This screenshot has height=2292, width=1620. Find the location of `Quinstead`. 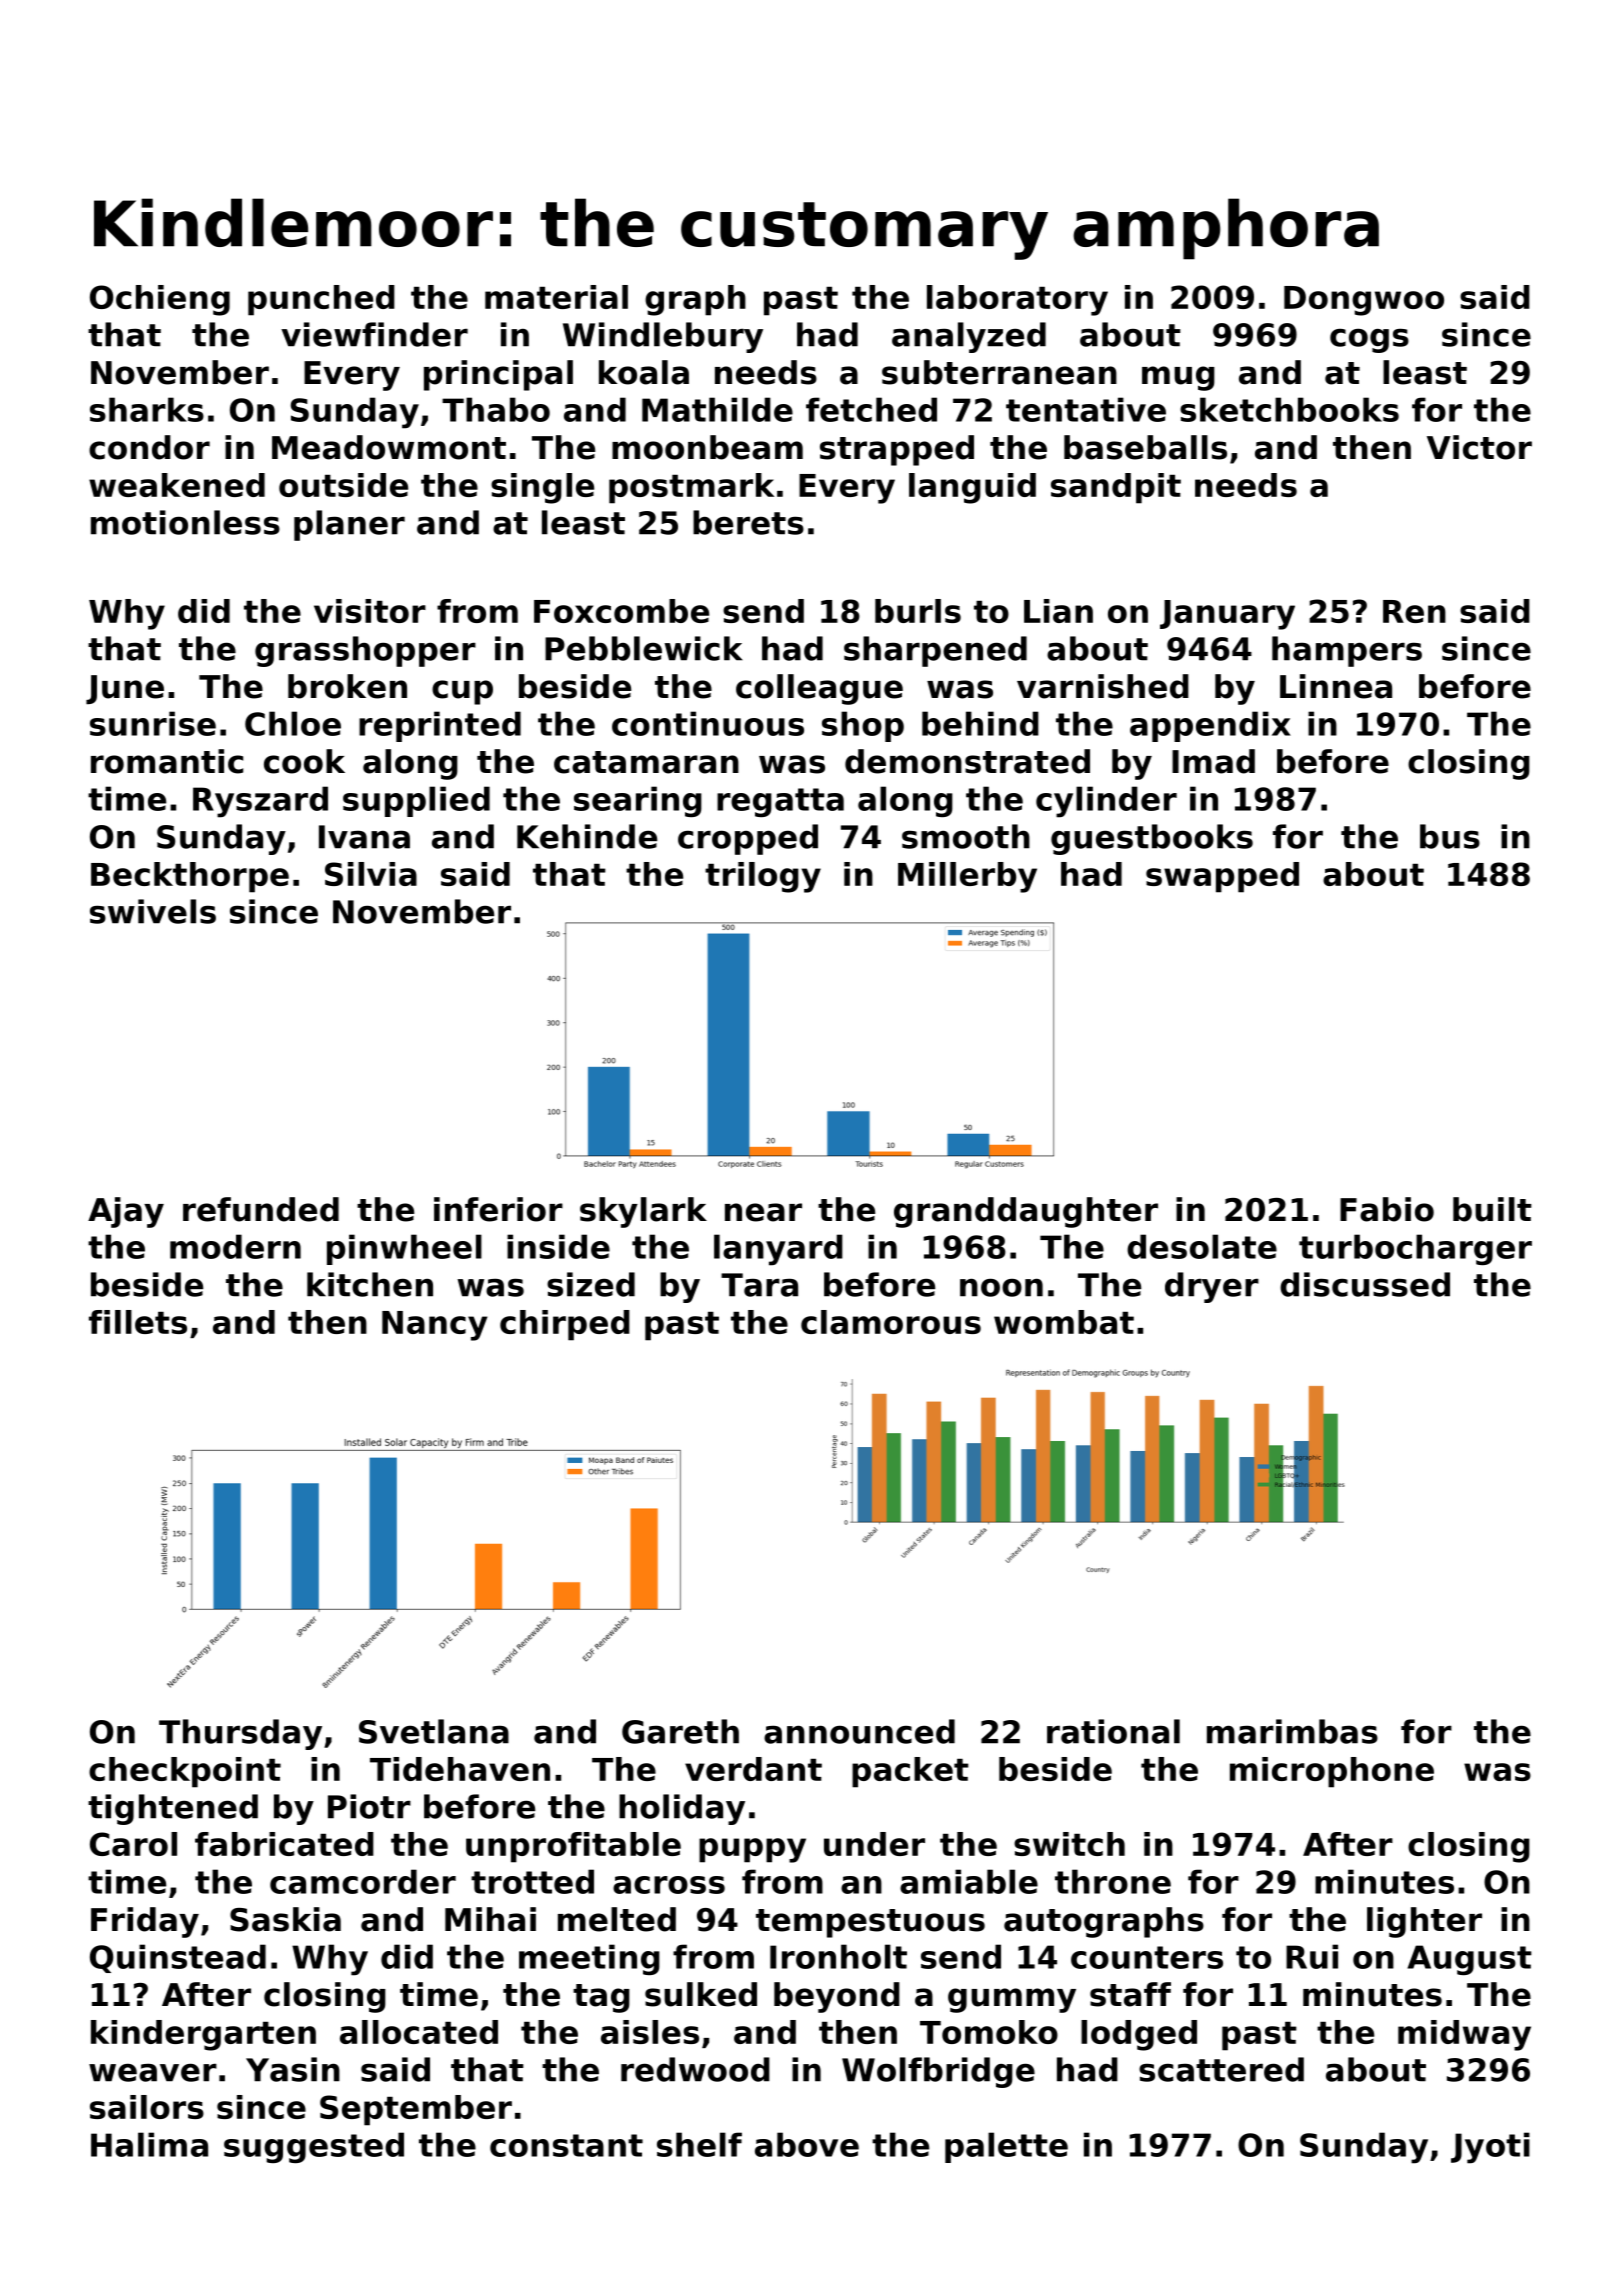

Quinstead is located at coordinates (178, 1958).
